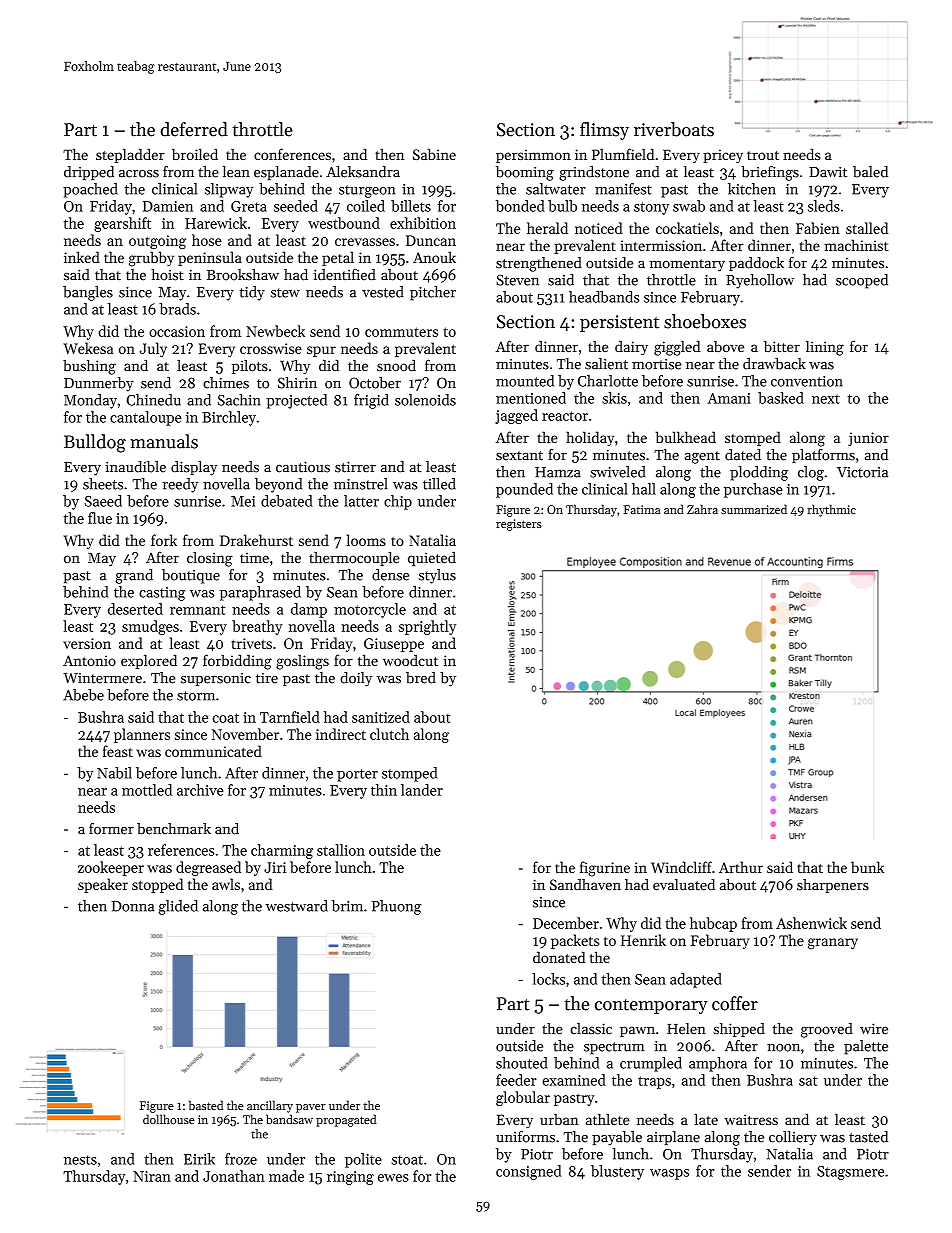  Describe the element at coordinates (862, 281) in the document. I see `scooped` at that location.
